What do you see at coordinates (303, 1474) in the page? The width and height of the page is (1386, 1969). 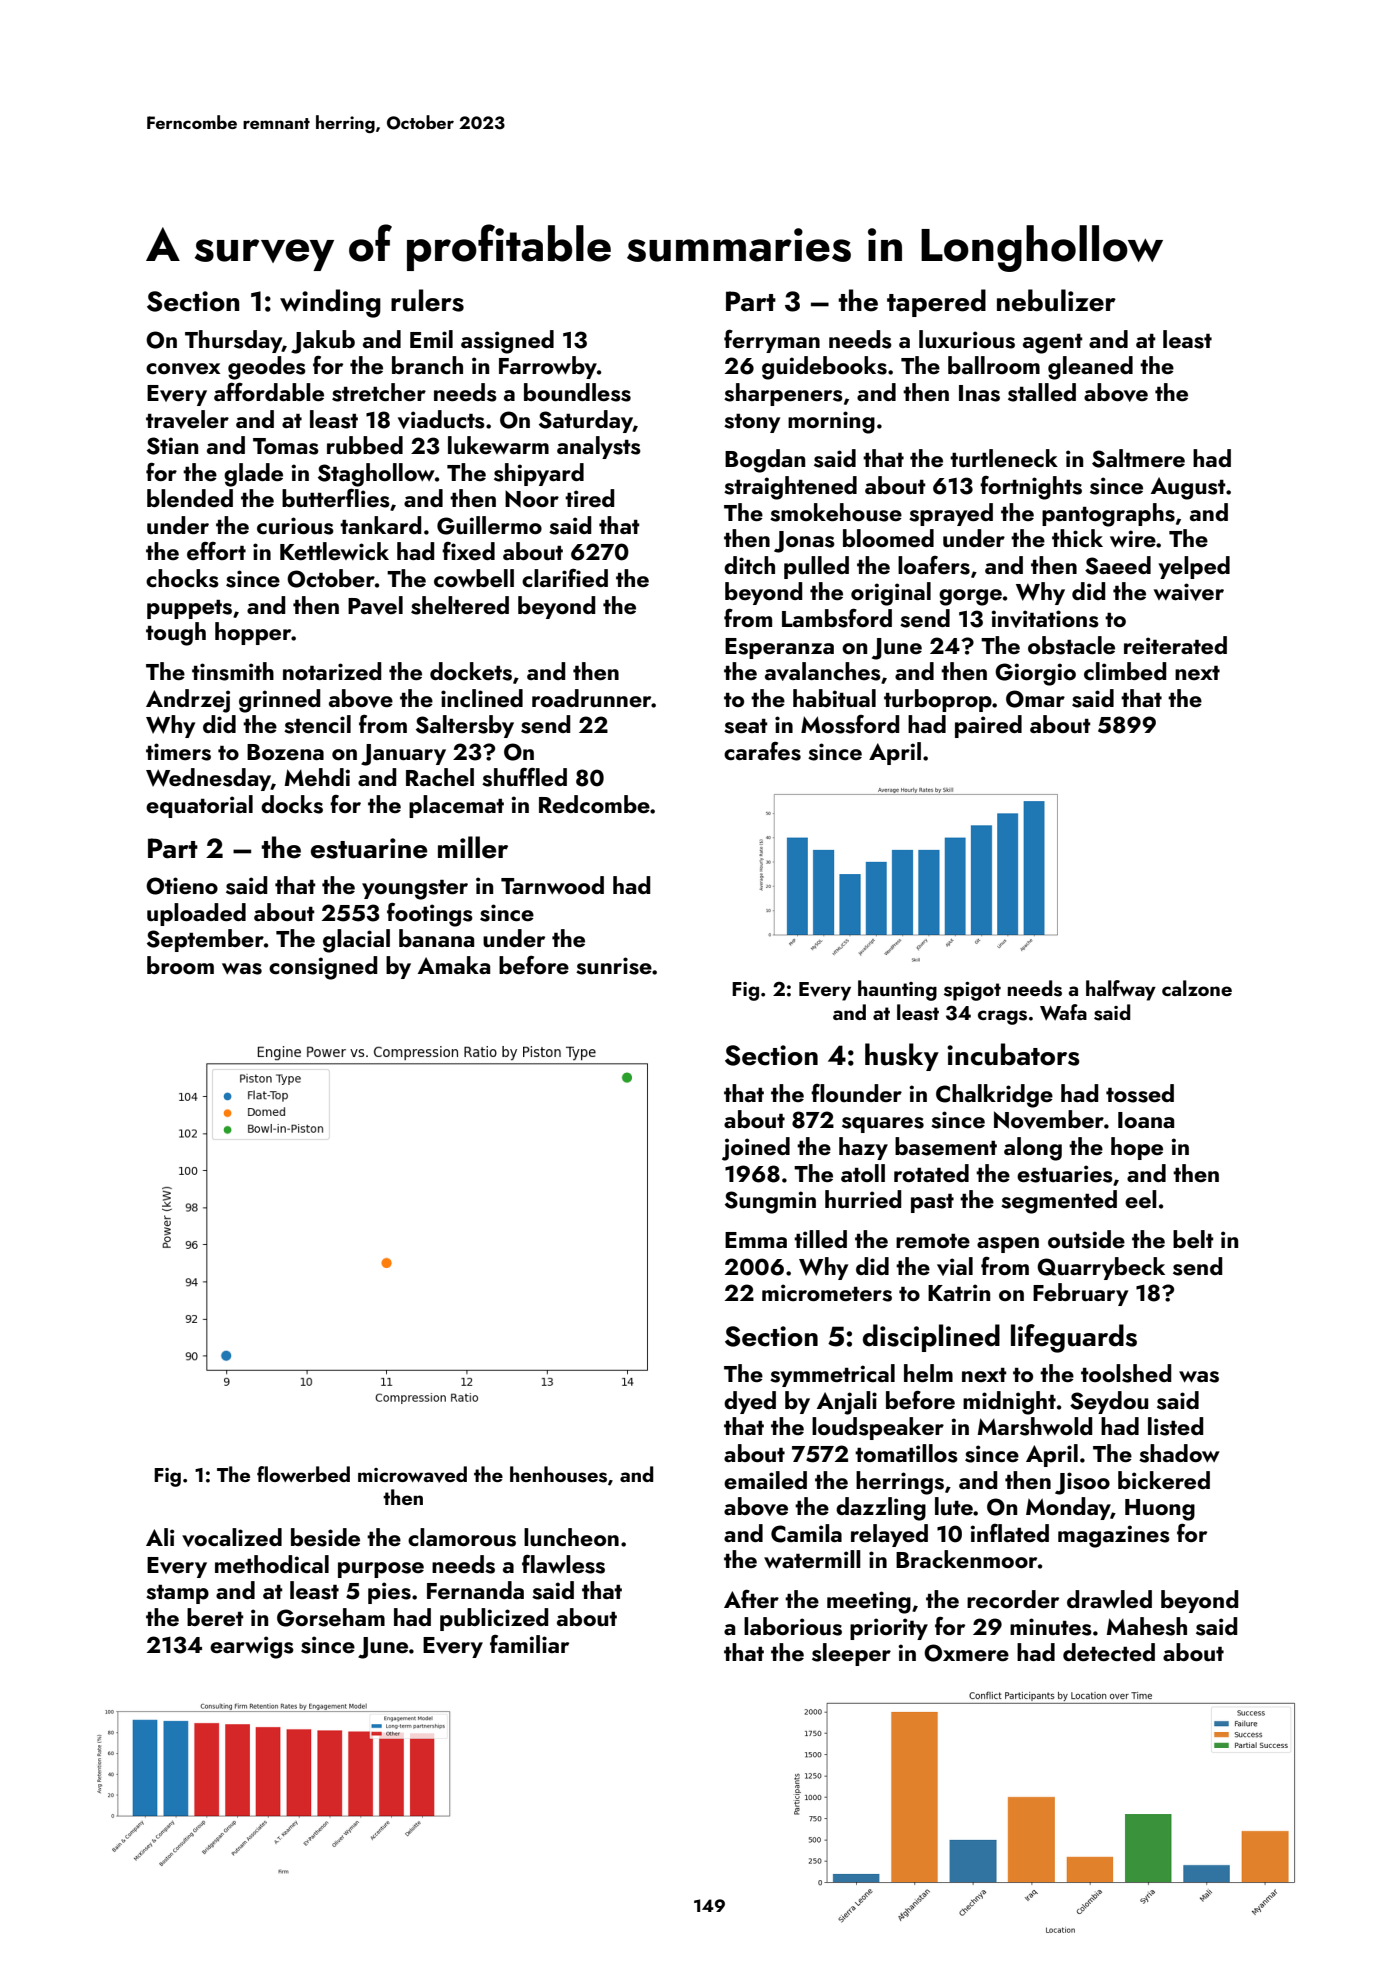 I see `flowerbed` at bounding box center [303, 1474].
